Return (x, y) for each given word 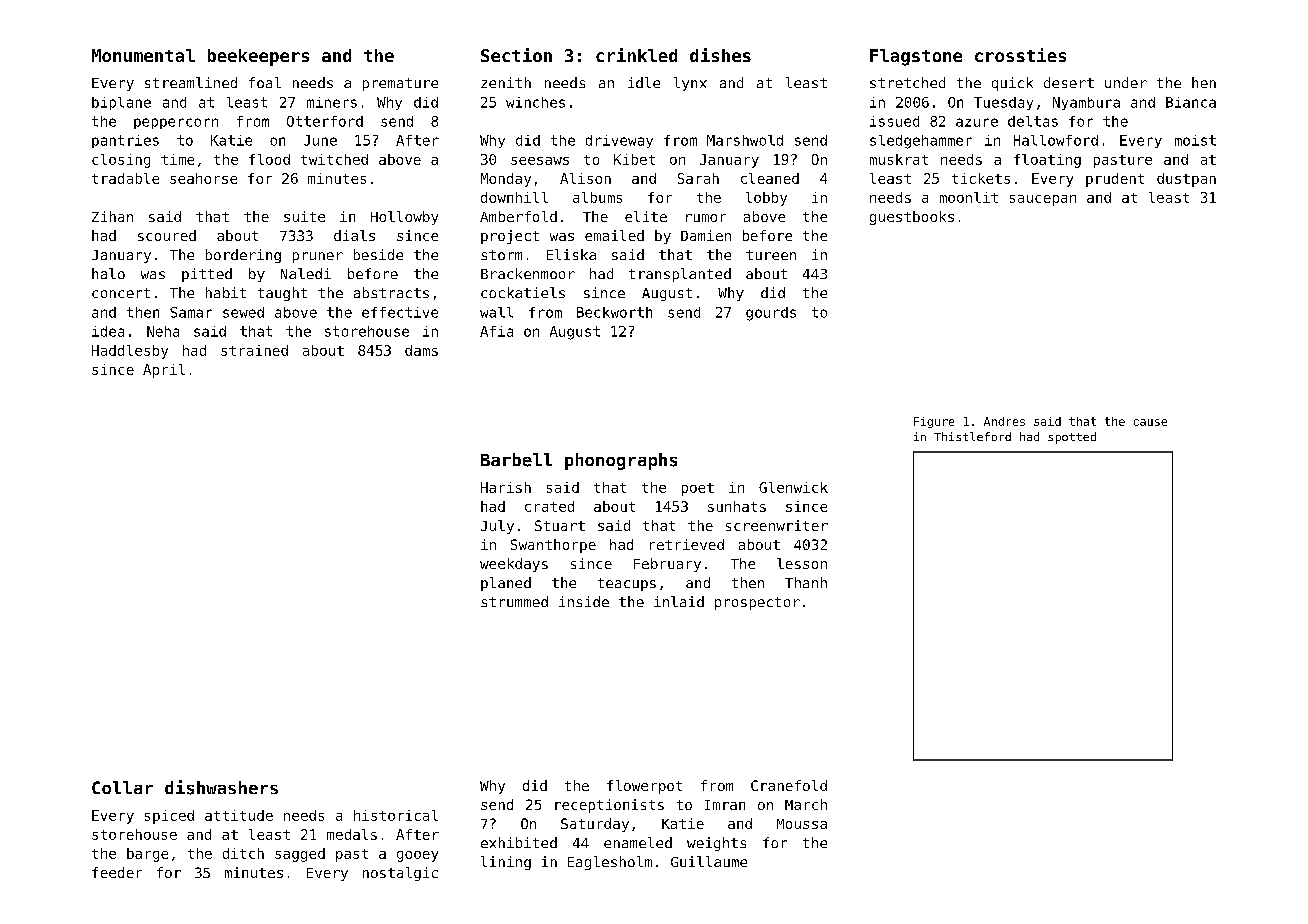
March (806, 804)
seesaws (540, 161)
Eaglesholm (610, 863)
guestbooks (912, 218)
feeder (117, 872)
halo (108, 273)
